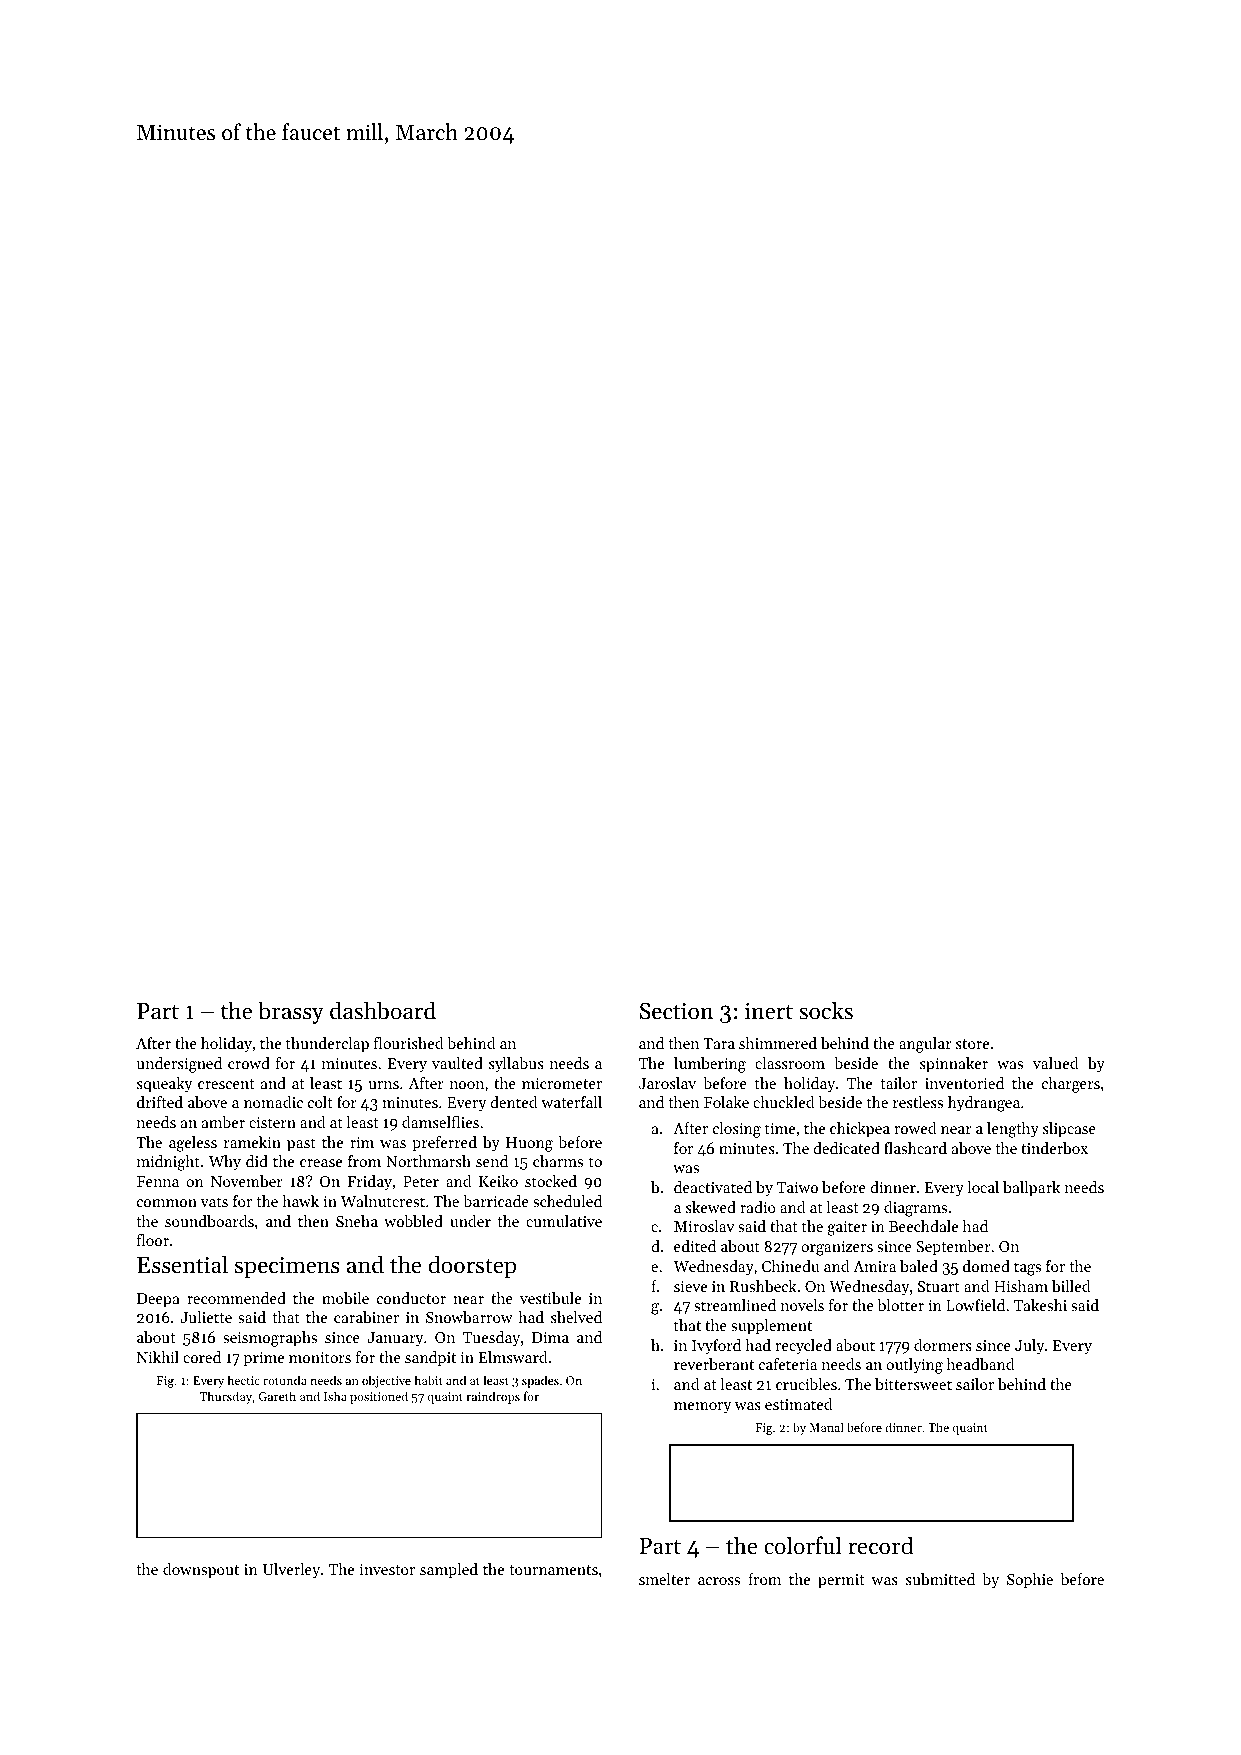 The image size is (1241, 1755). What do you see at coordinates (193, 1144) in the document?
I see `ageless` at bounding box center [193, 1144].
